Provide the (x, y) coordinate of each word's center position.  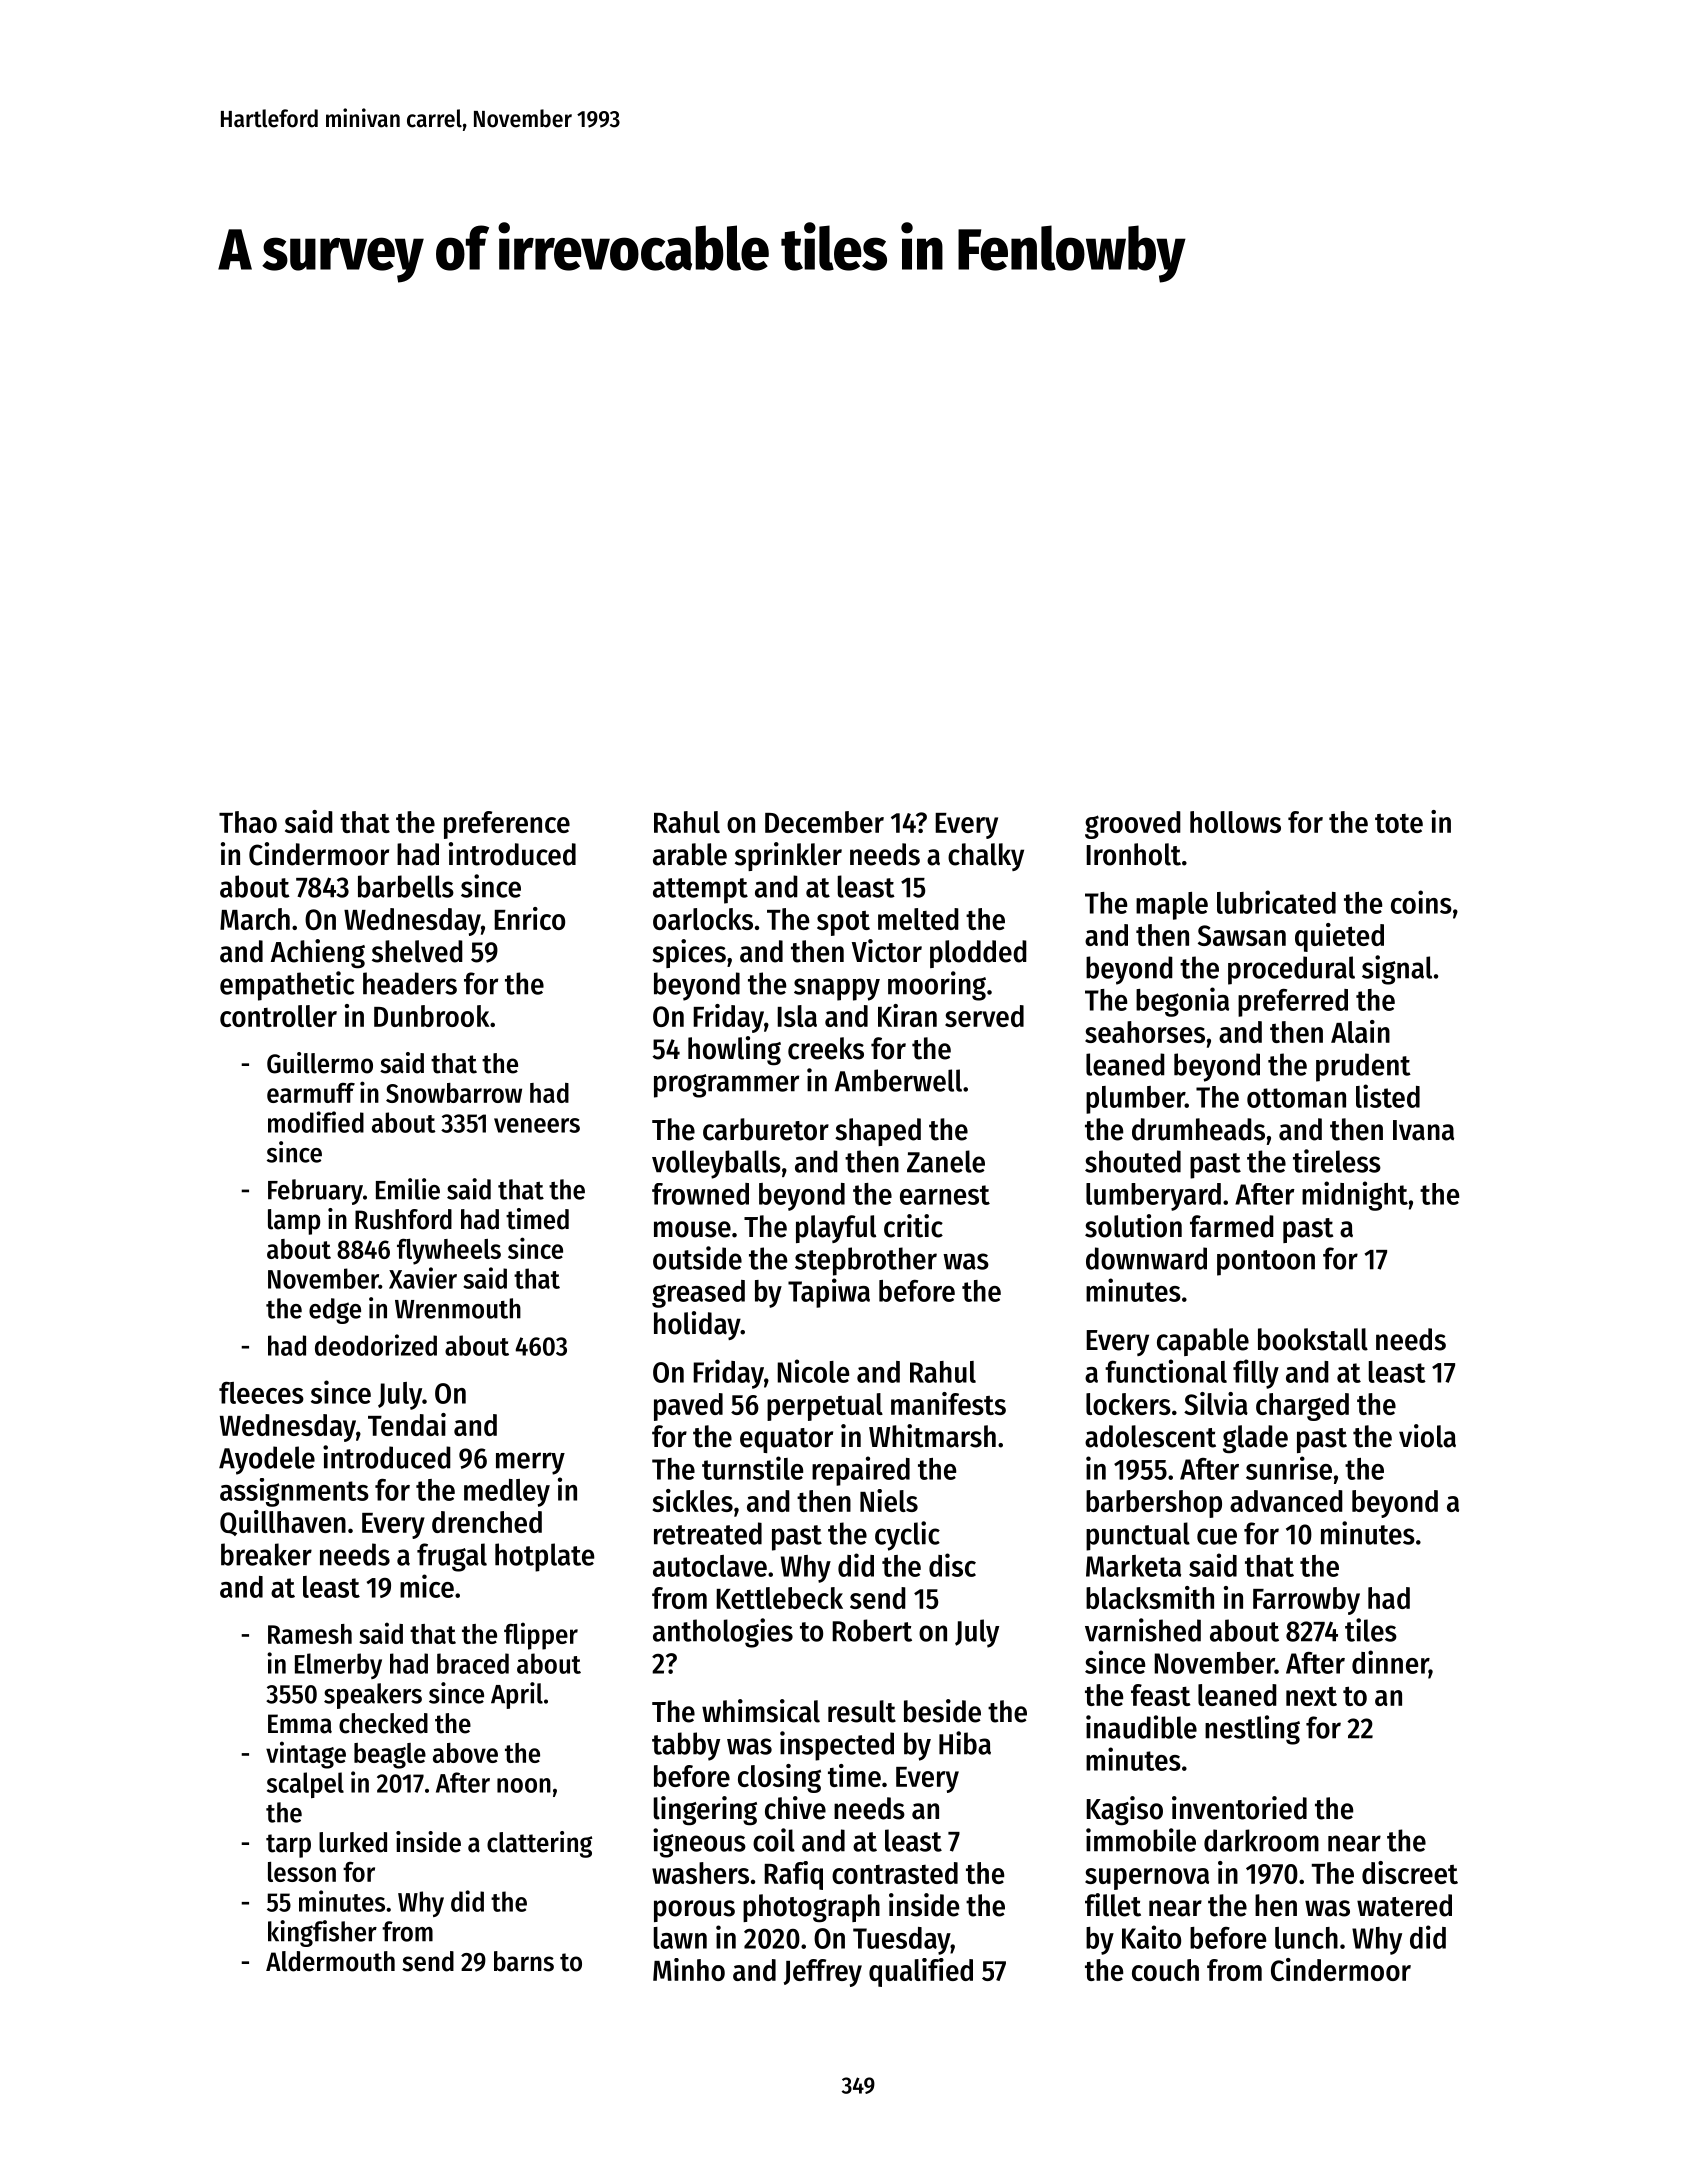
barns (524, 1961)
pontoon (1266, 1263)
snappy (837, 989)
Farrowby (1306, 1601)
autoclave (710, 1566)
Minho (689, 1969)
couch (1165, 1970)
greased (698, 1294)
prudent (1363, 1067)
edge (335, 1311)
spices (689, 953)
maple (1172, 906)
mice (427, 1586)
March (255, 919)
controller (278, 1016)
